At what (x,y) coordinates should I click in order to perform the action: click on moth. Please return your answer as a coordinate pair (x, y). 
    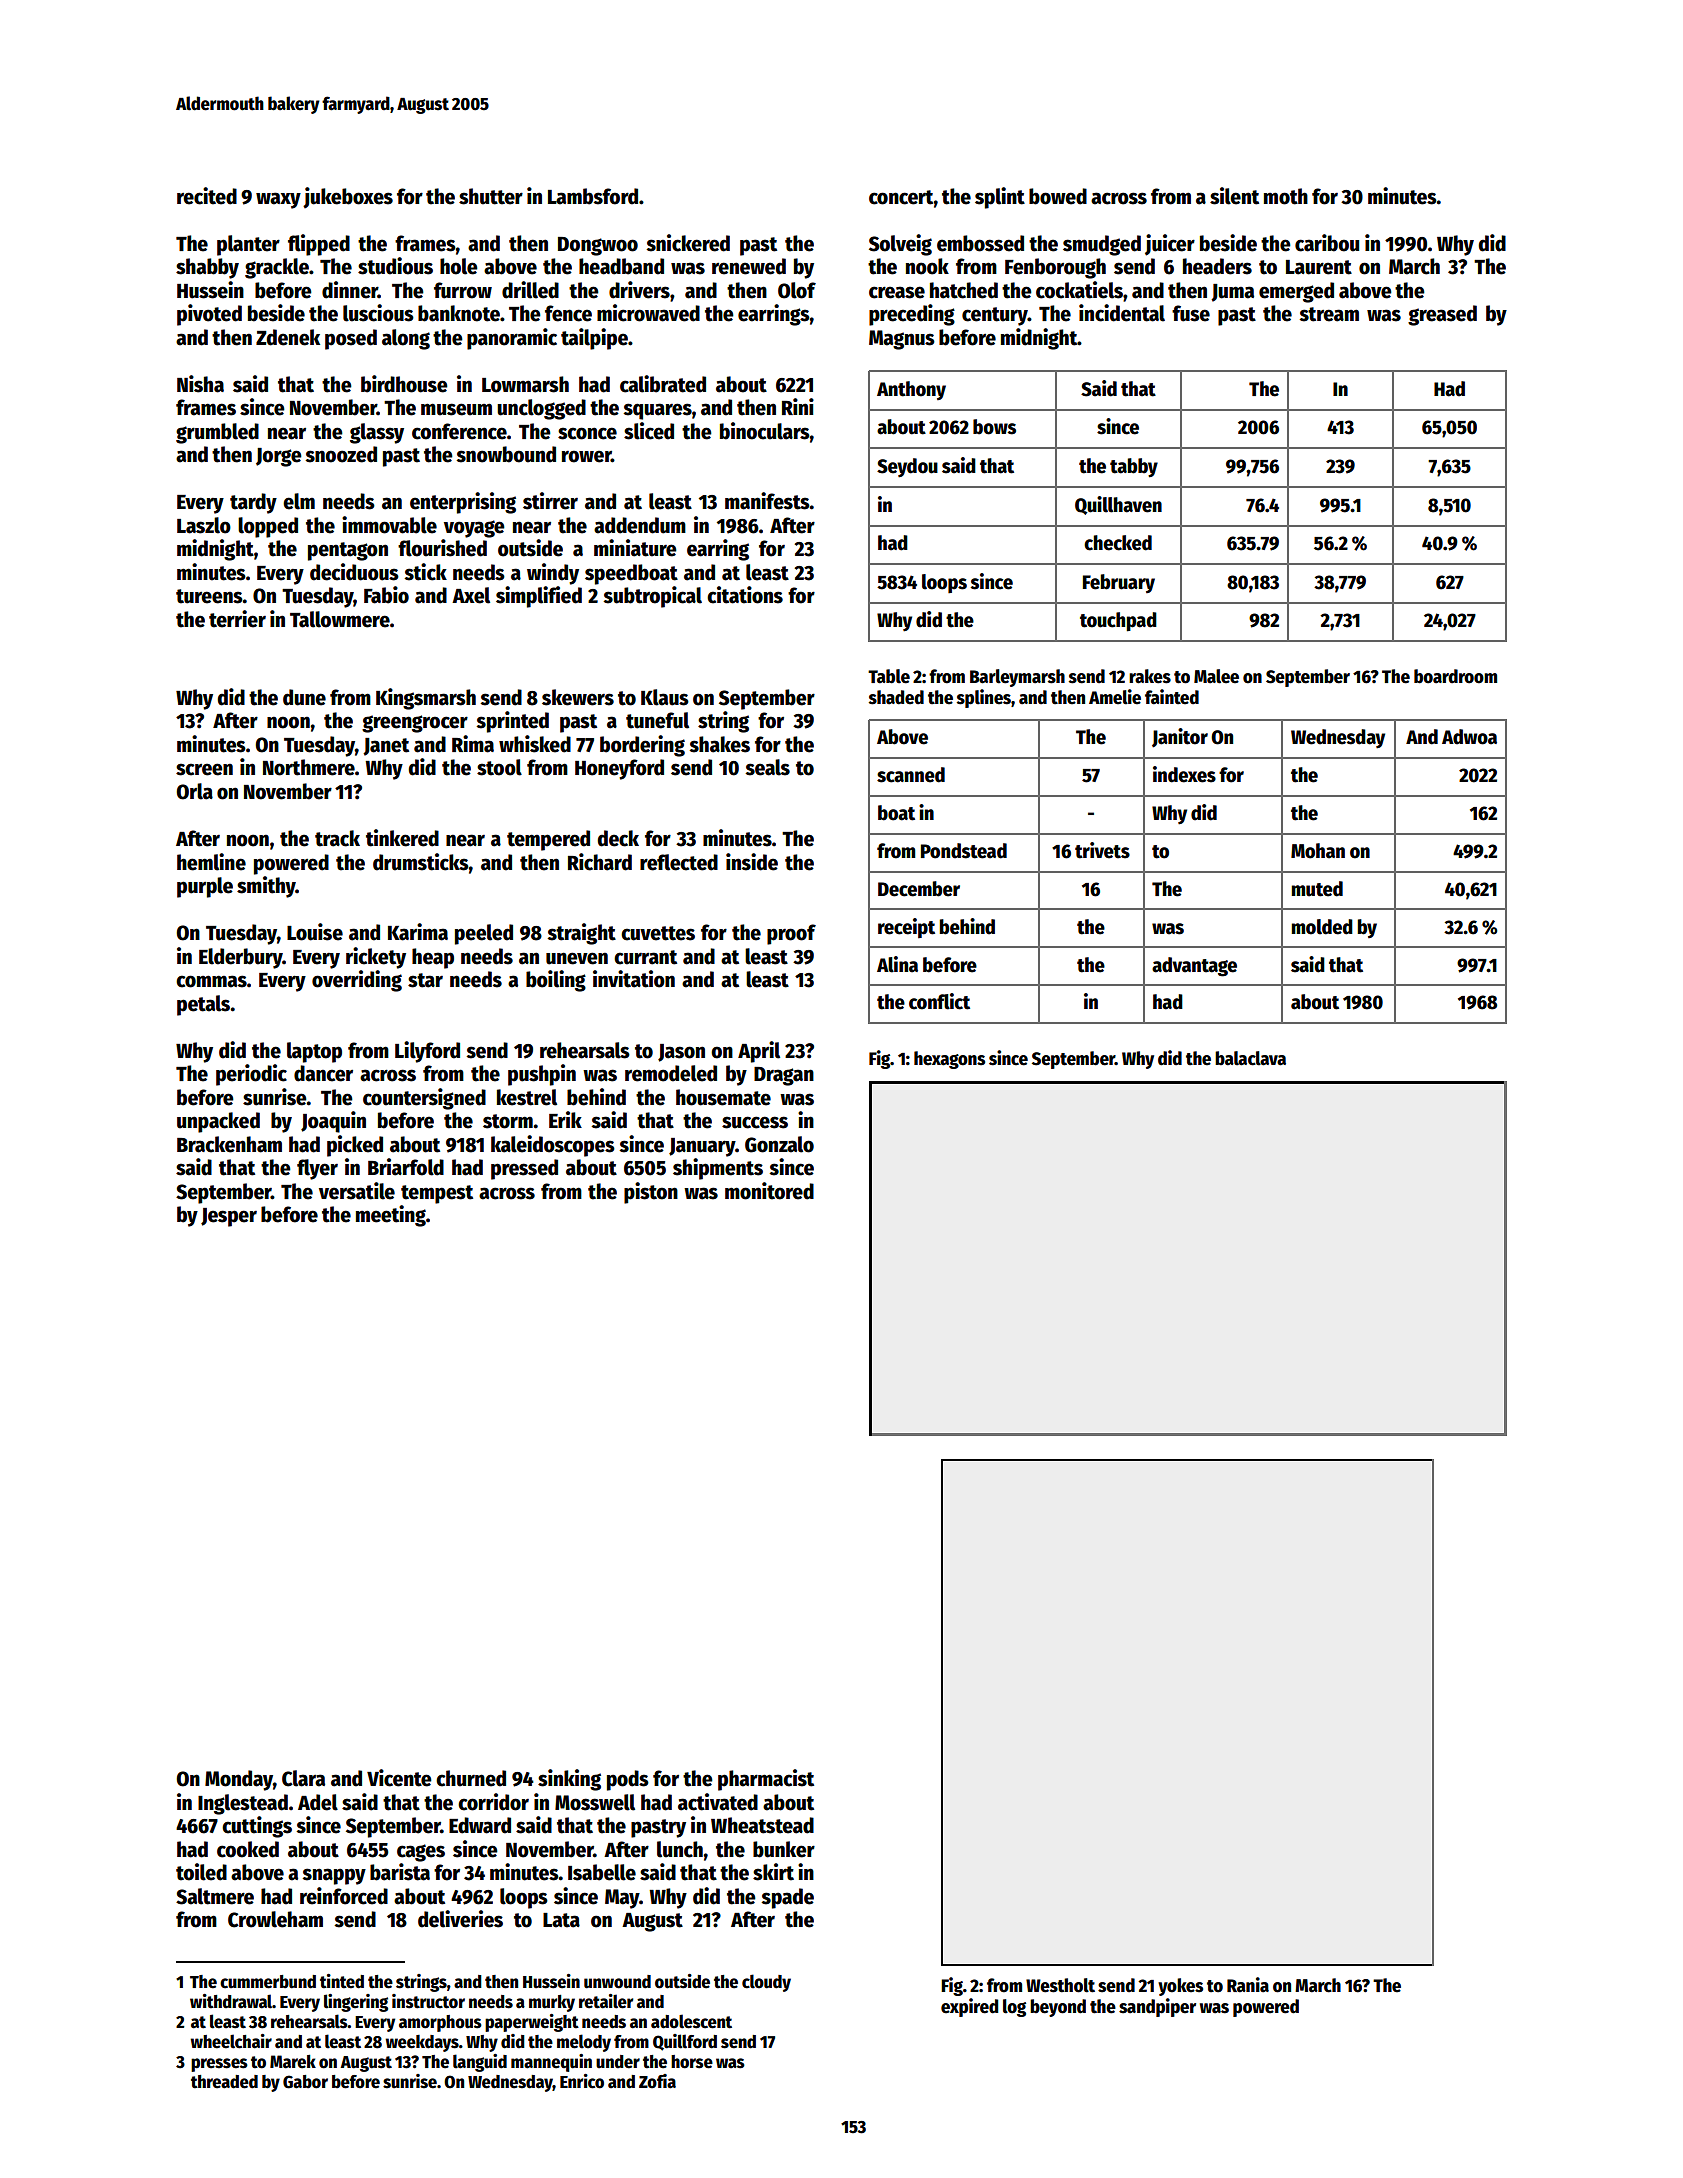
    Looking at the image, I should click on (1286, 196).
